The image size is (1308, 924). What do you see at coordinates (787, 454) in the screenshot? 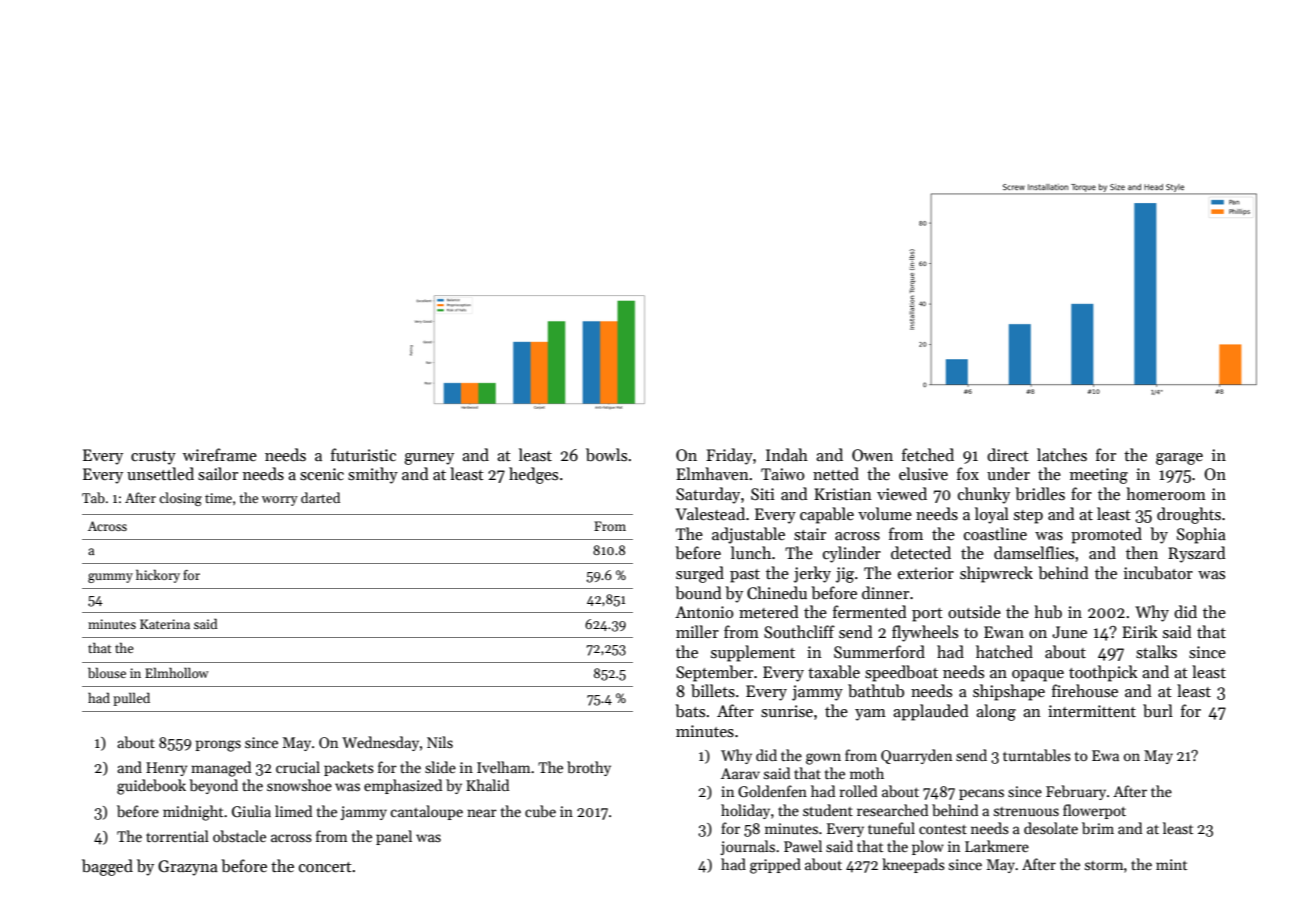
I see `Indah` at bounding box center [787, 454].
